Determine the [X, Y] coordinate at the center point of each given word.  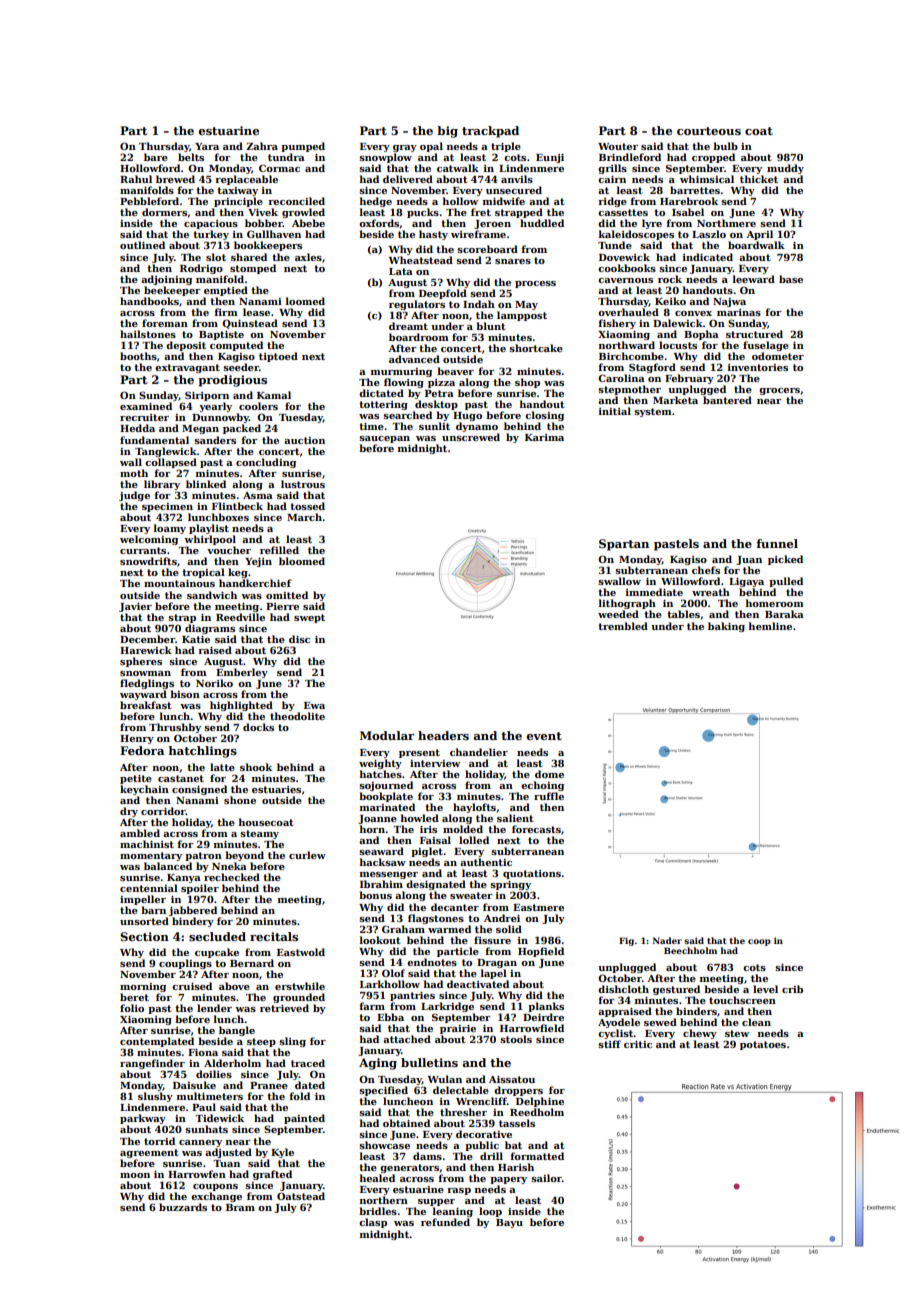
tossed [307, 506]
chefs [706, 570]
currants [143, 550]
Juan [749, 560]
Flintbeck [237, 506]
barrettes [695, 190]
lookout [380, 940]
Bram [240, 1207]
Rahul [136, 179]
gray [405, 148]
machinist [147, 844]
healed [377, 1178]
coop [759, 942]
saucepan [384, 439]
